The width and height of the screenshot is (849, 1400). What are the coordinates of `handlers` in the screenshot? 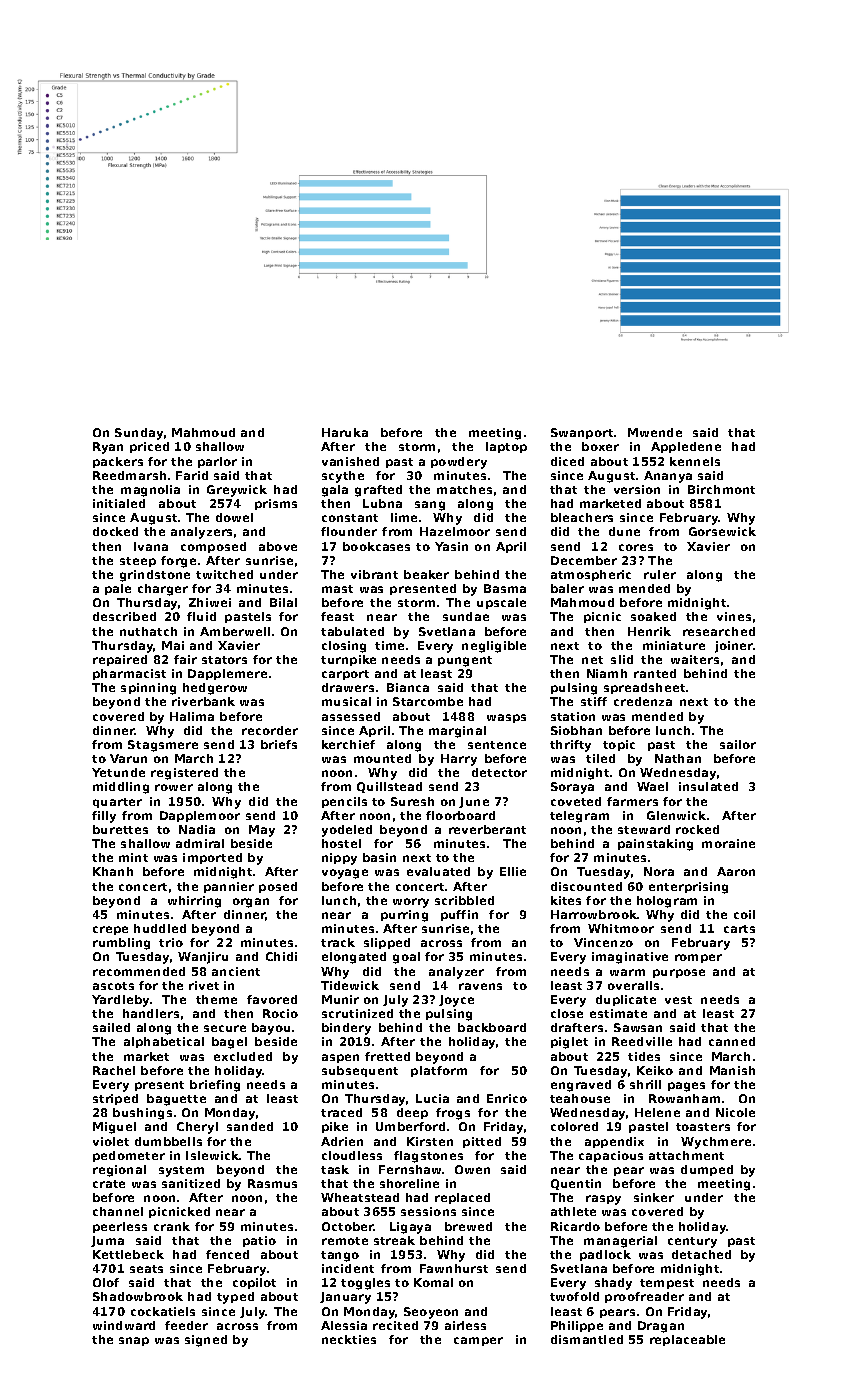 It's located at (151, 1013).
